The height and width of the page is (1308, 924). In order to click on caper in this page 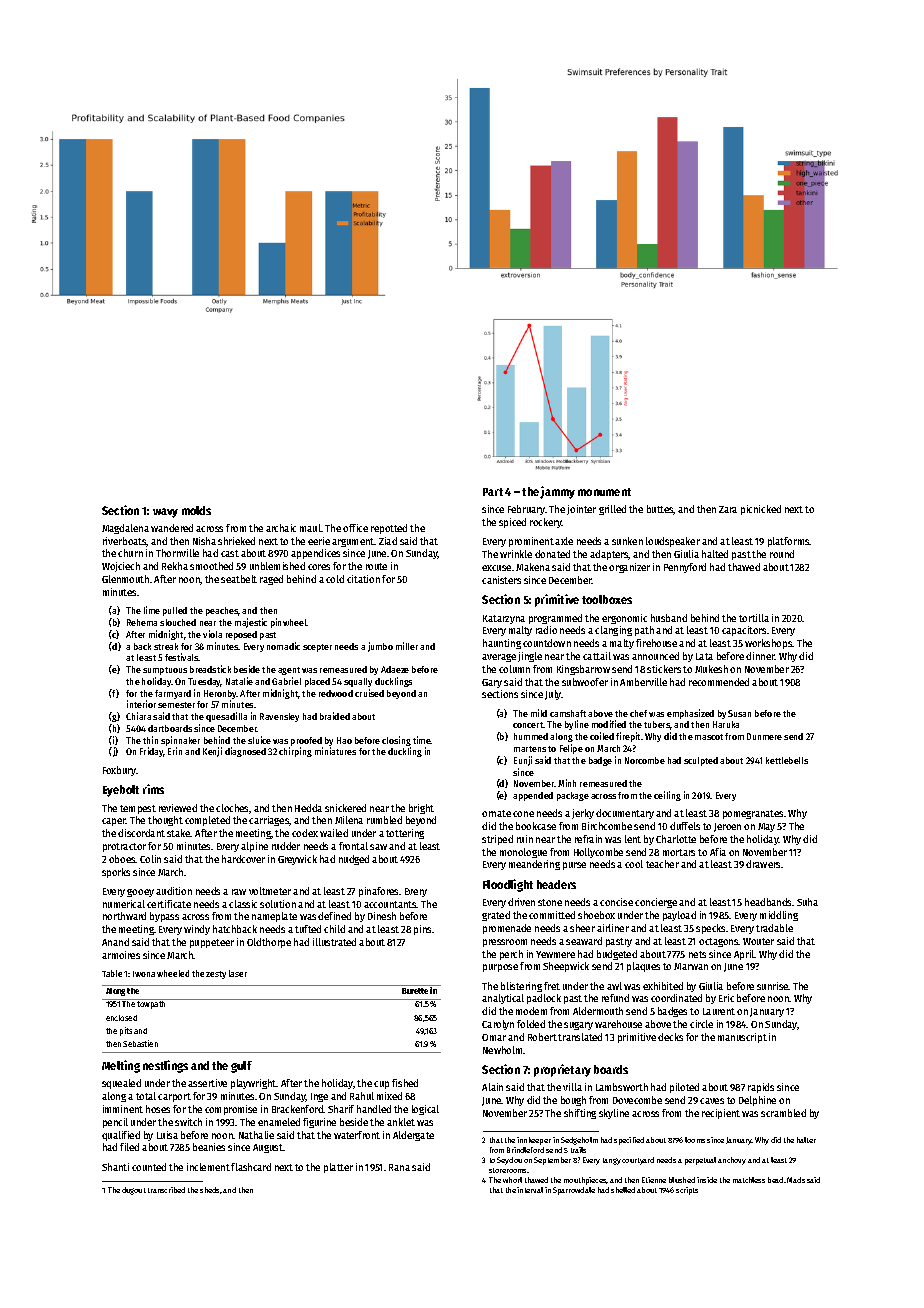, I will do `click(114, 822)`.
